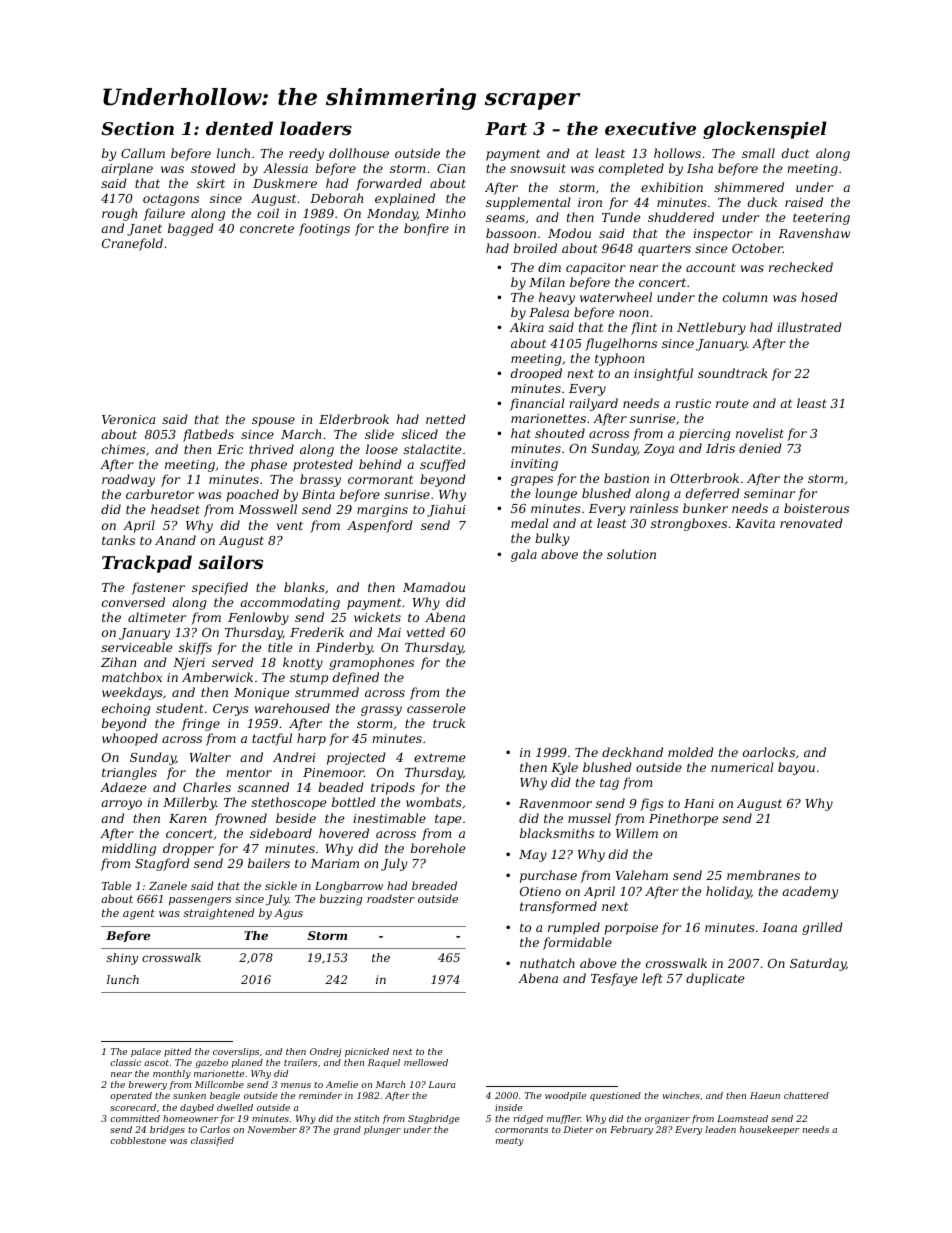 The width and height of the screenshot is (952, 1233). Describe the element at coordinates (506, 128) in the screenshot. I see `Part` at that location.
